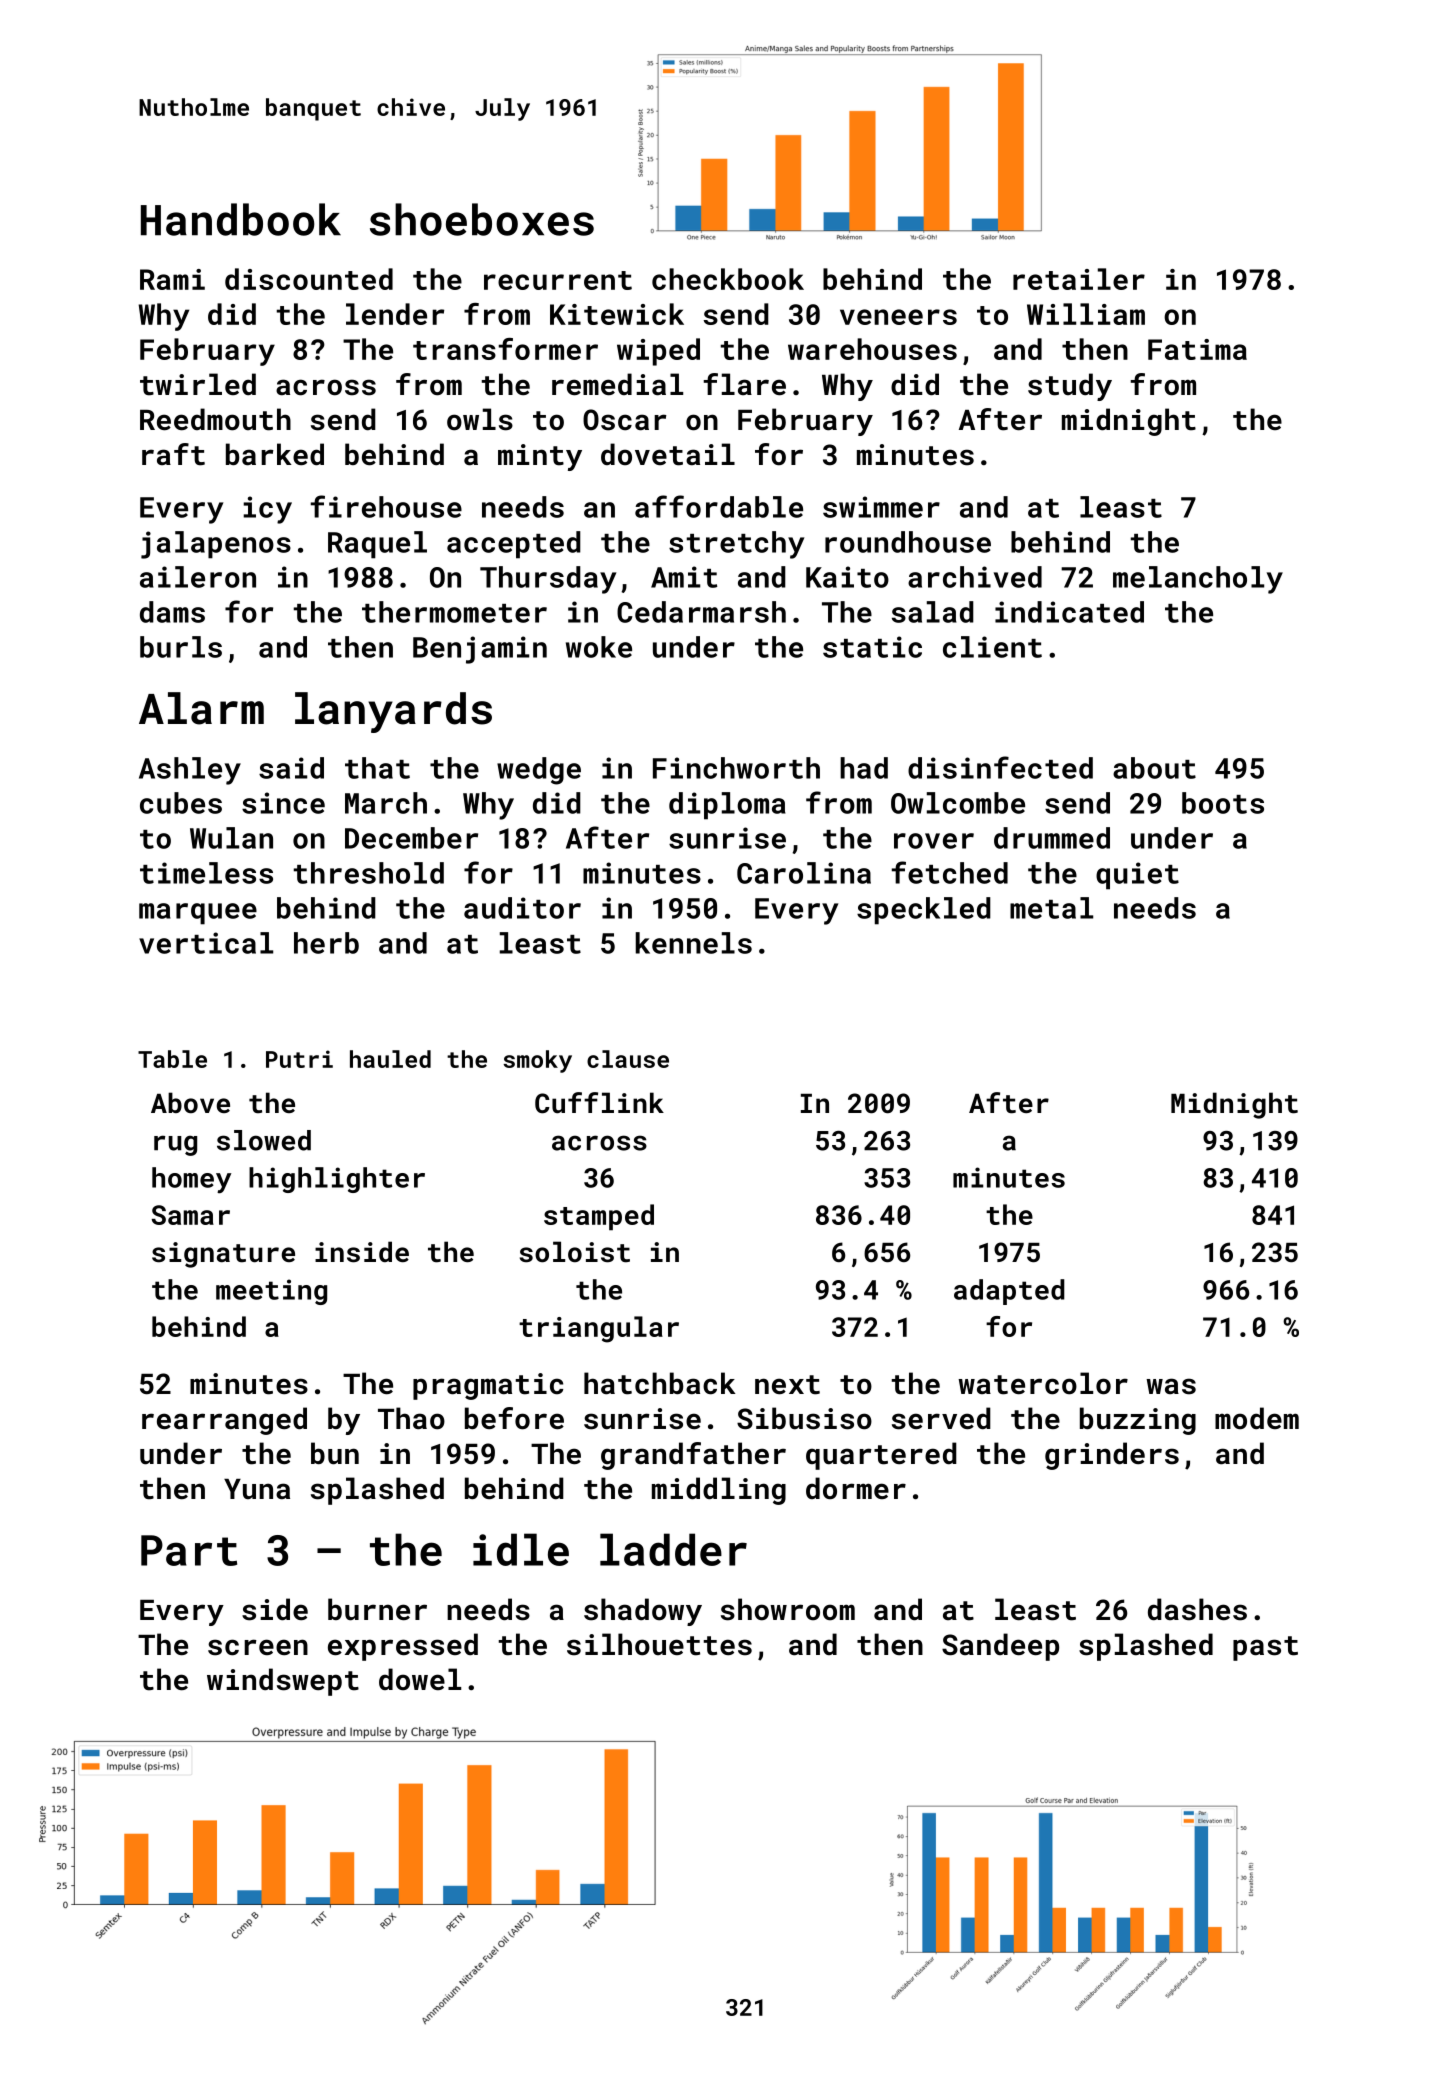  What do you see at coordinates (847, 577) in the screenshot?
I see `Kaito` at bounding box center [847, 577].
